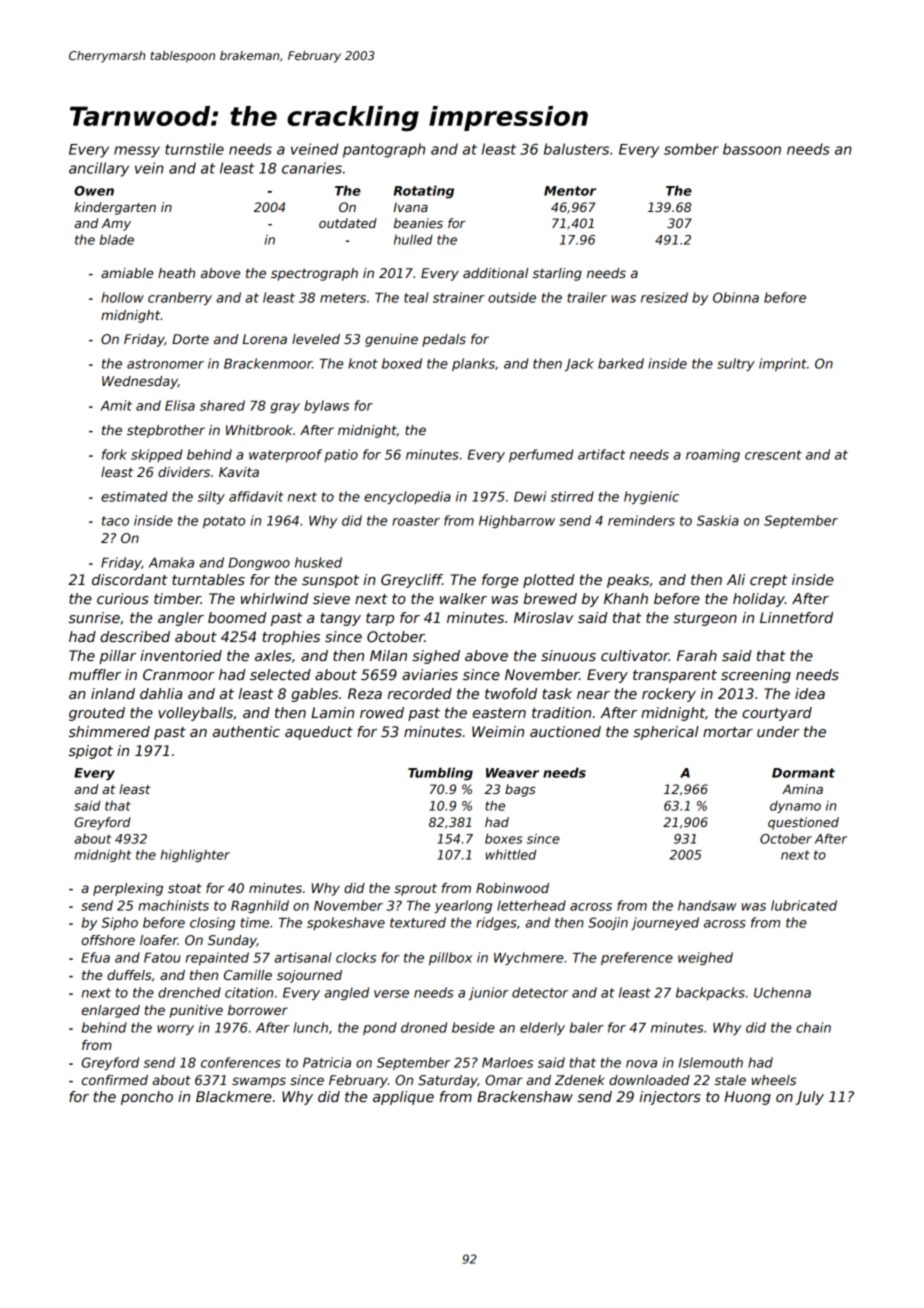  I want to click on idea, so click(810, 693).
